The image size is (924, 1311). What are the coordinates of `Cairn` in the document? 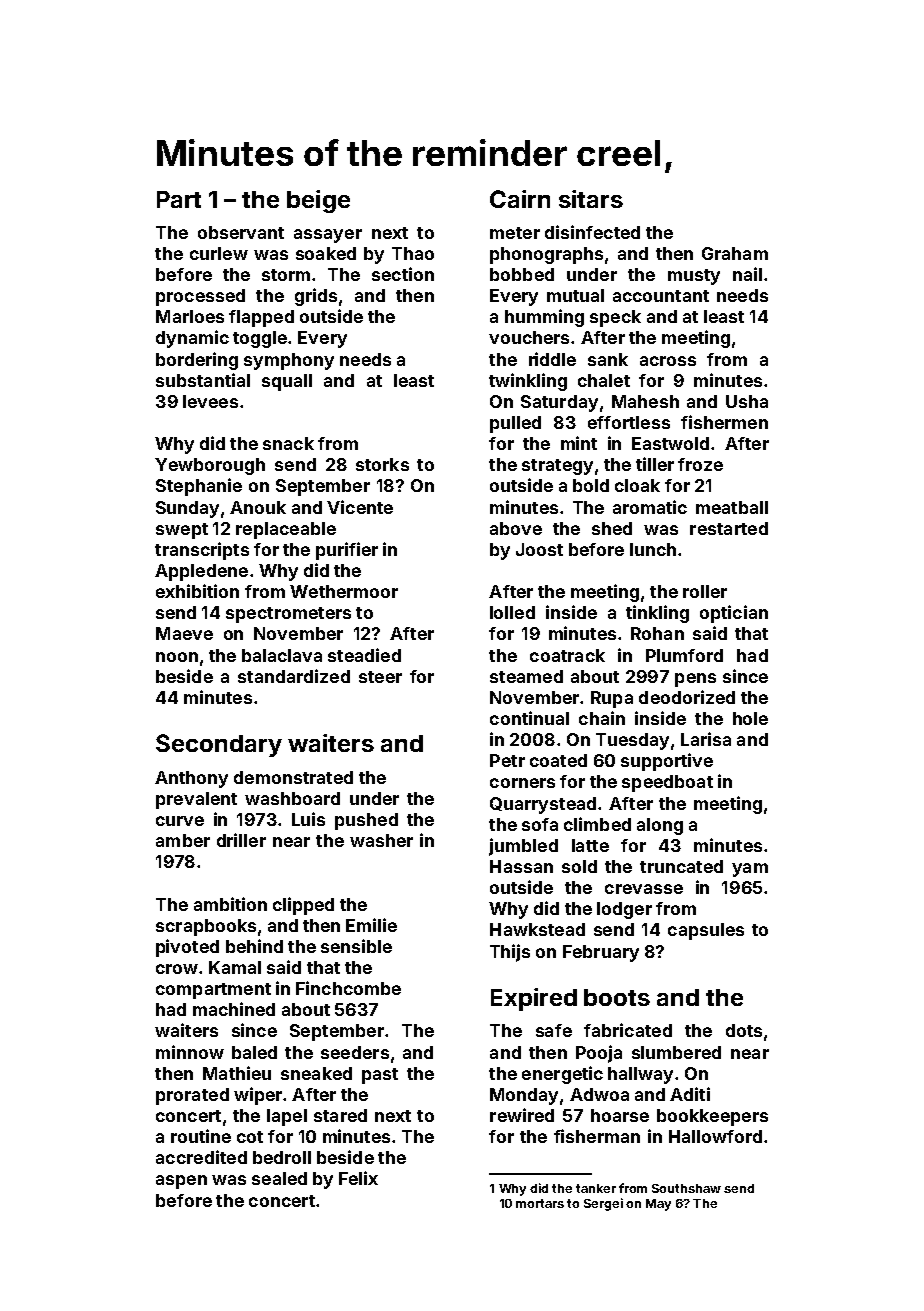 It's located at (520, 199).
